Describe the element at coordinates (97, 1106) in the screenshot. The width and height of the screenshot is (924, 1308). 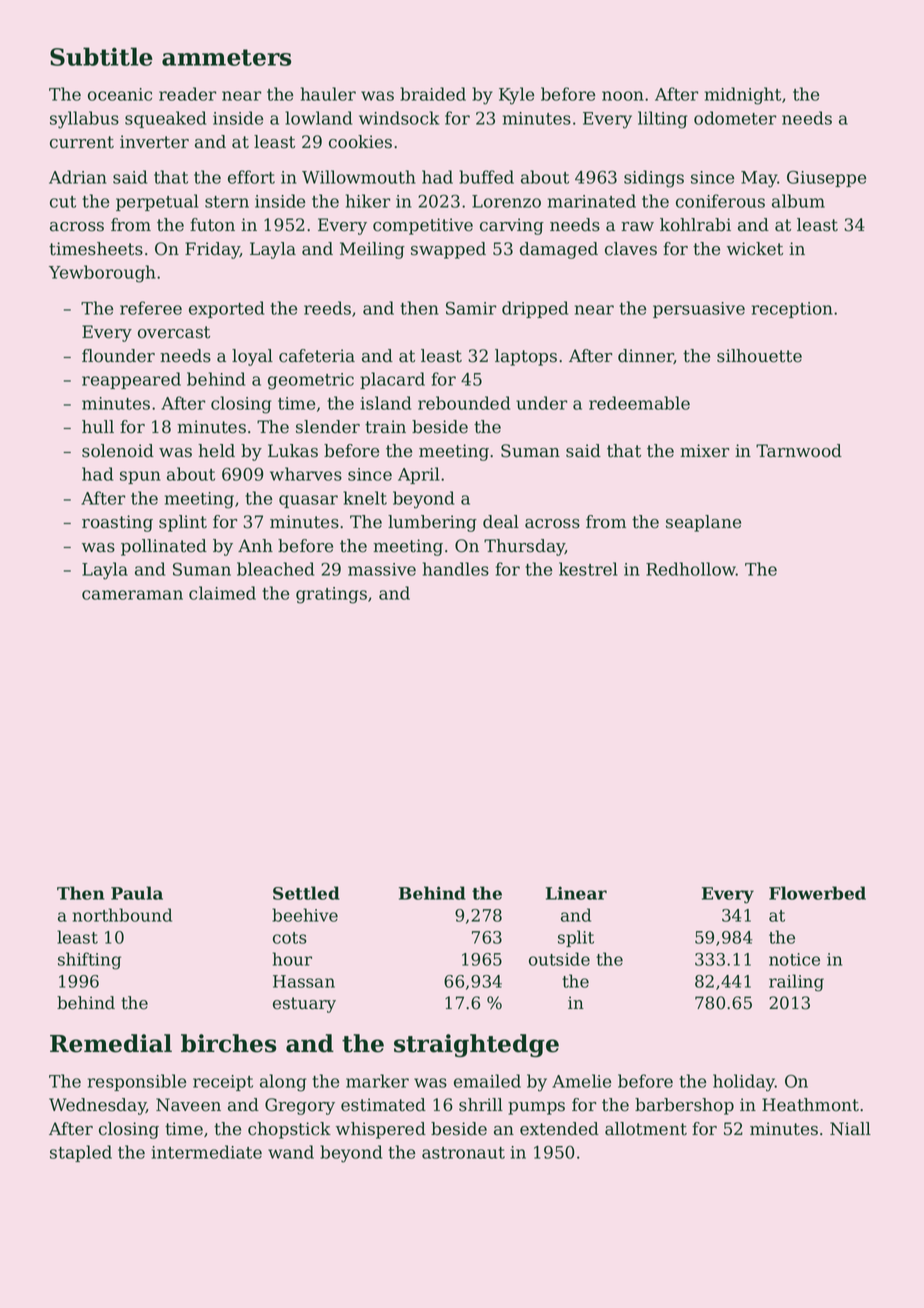
I see `Wednesday` at that location.
